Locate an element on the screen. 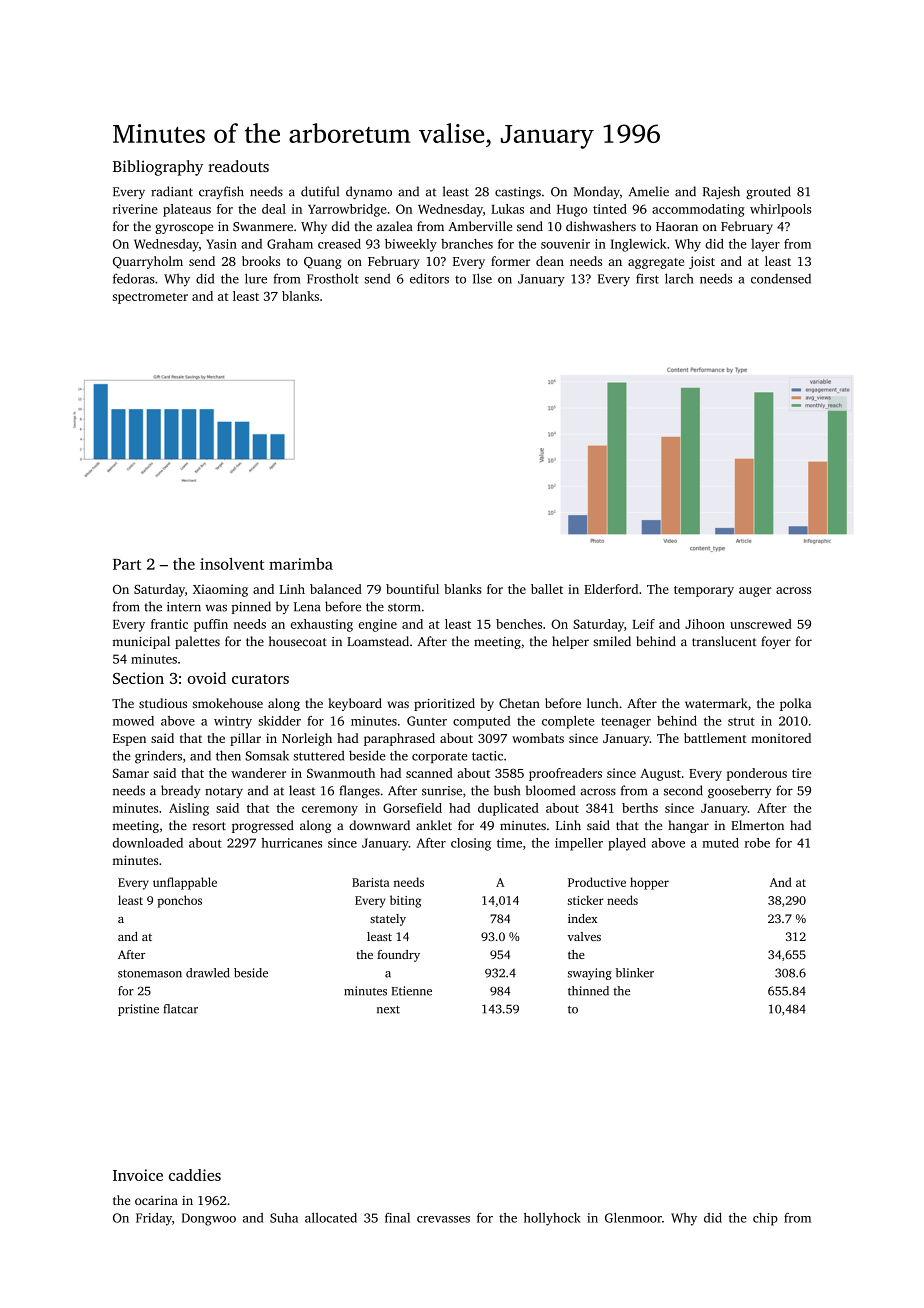  azalea is located at coordinates (395, 226).
